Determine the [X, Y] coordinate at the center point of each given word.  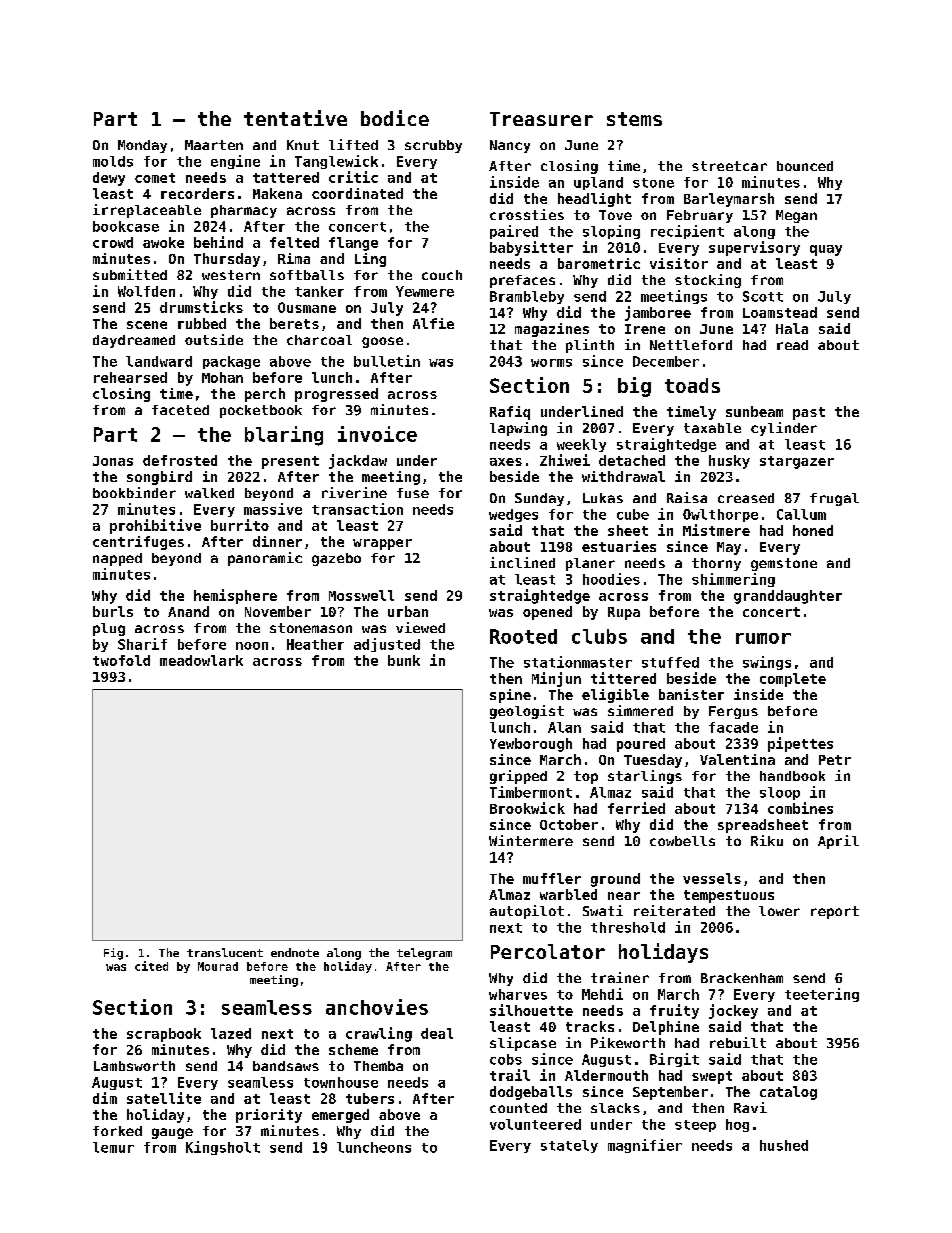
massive [273, 509]
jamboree [658, 313]
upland [598, 183]
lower [779, 911]
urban [408, 611]
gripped [518, 777]
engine [235, 162]
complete [793, 680]
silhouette [531, 1010]
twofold [121, 660]
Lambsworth [134, 1066]
